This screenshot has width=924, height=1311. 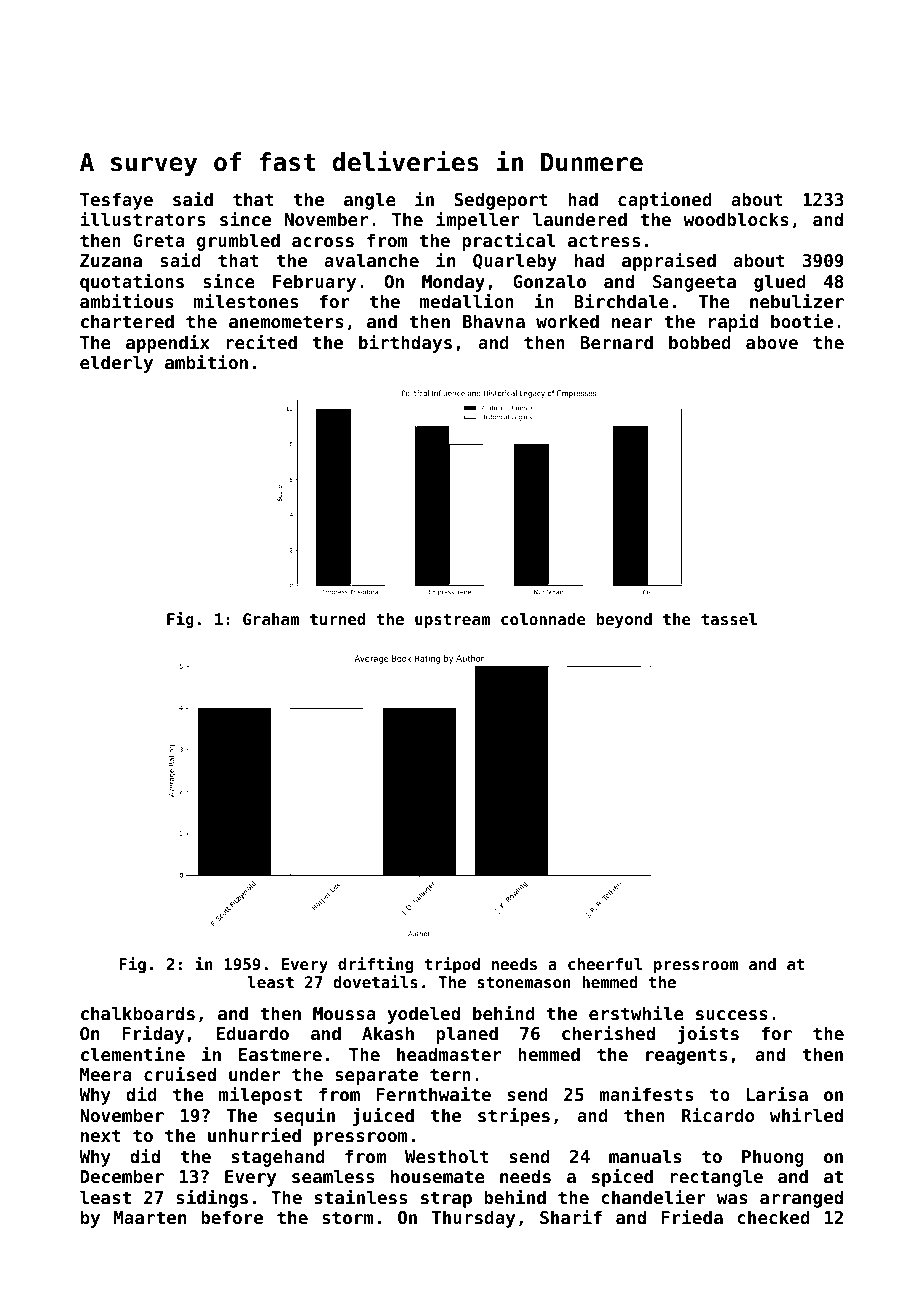 What do you see at coordinates (337, 619) in the screenshot?
I see `turned` at bounding box center [337, 619].
